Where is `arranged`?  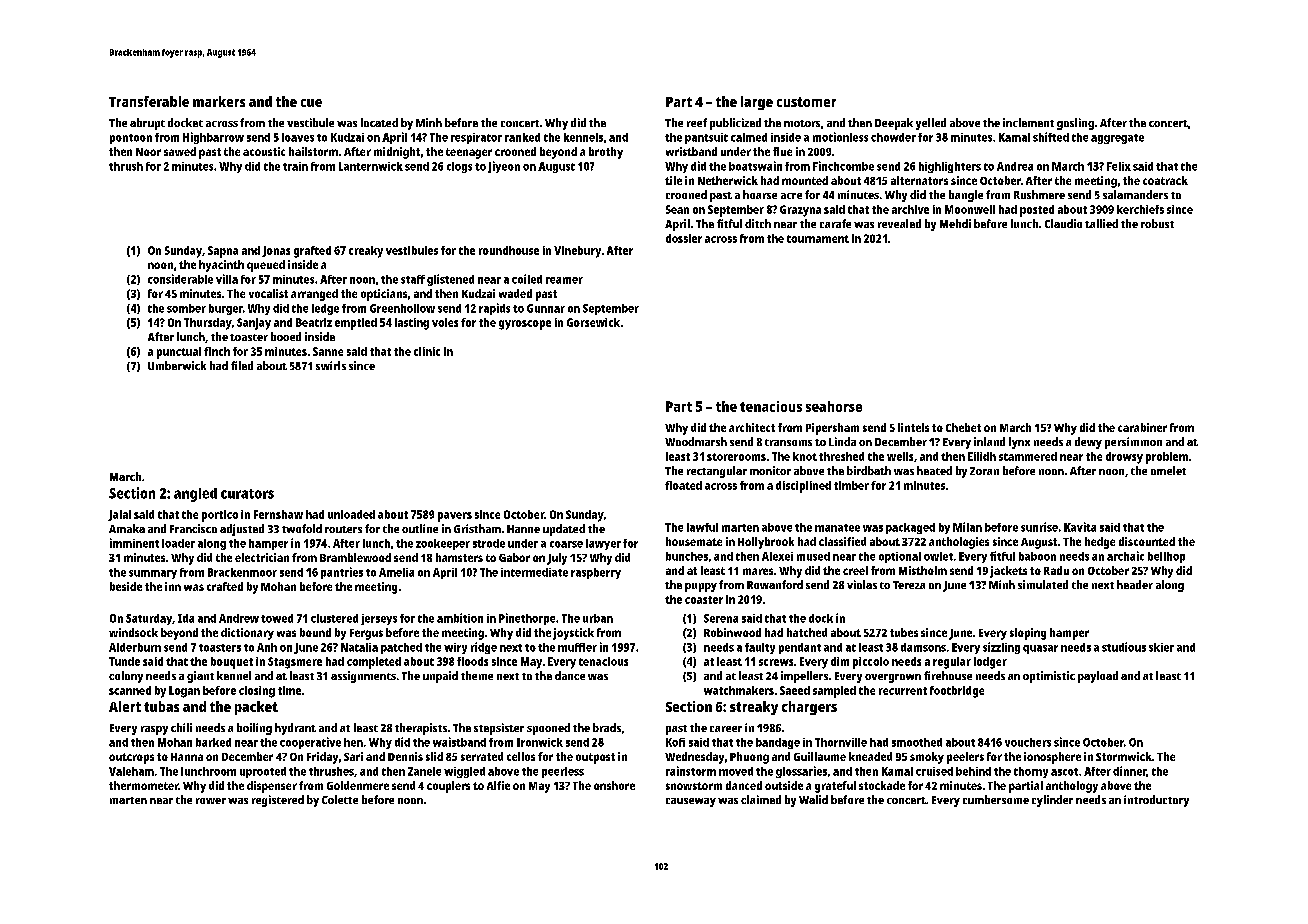 arranged is located at coordinates (314, 295).
